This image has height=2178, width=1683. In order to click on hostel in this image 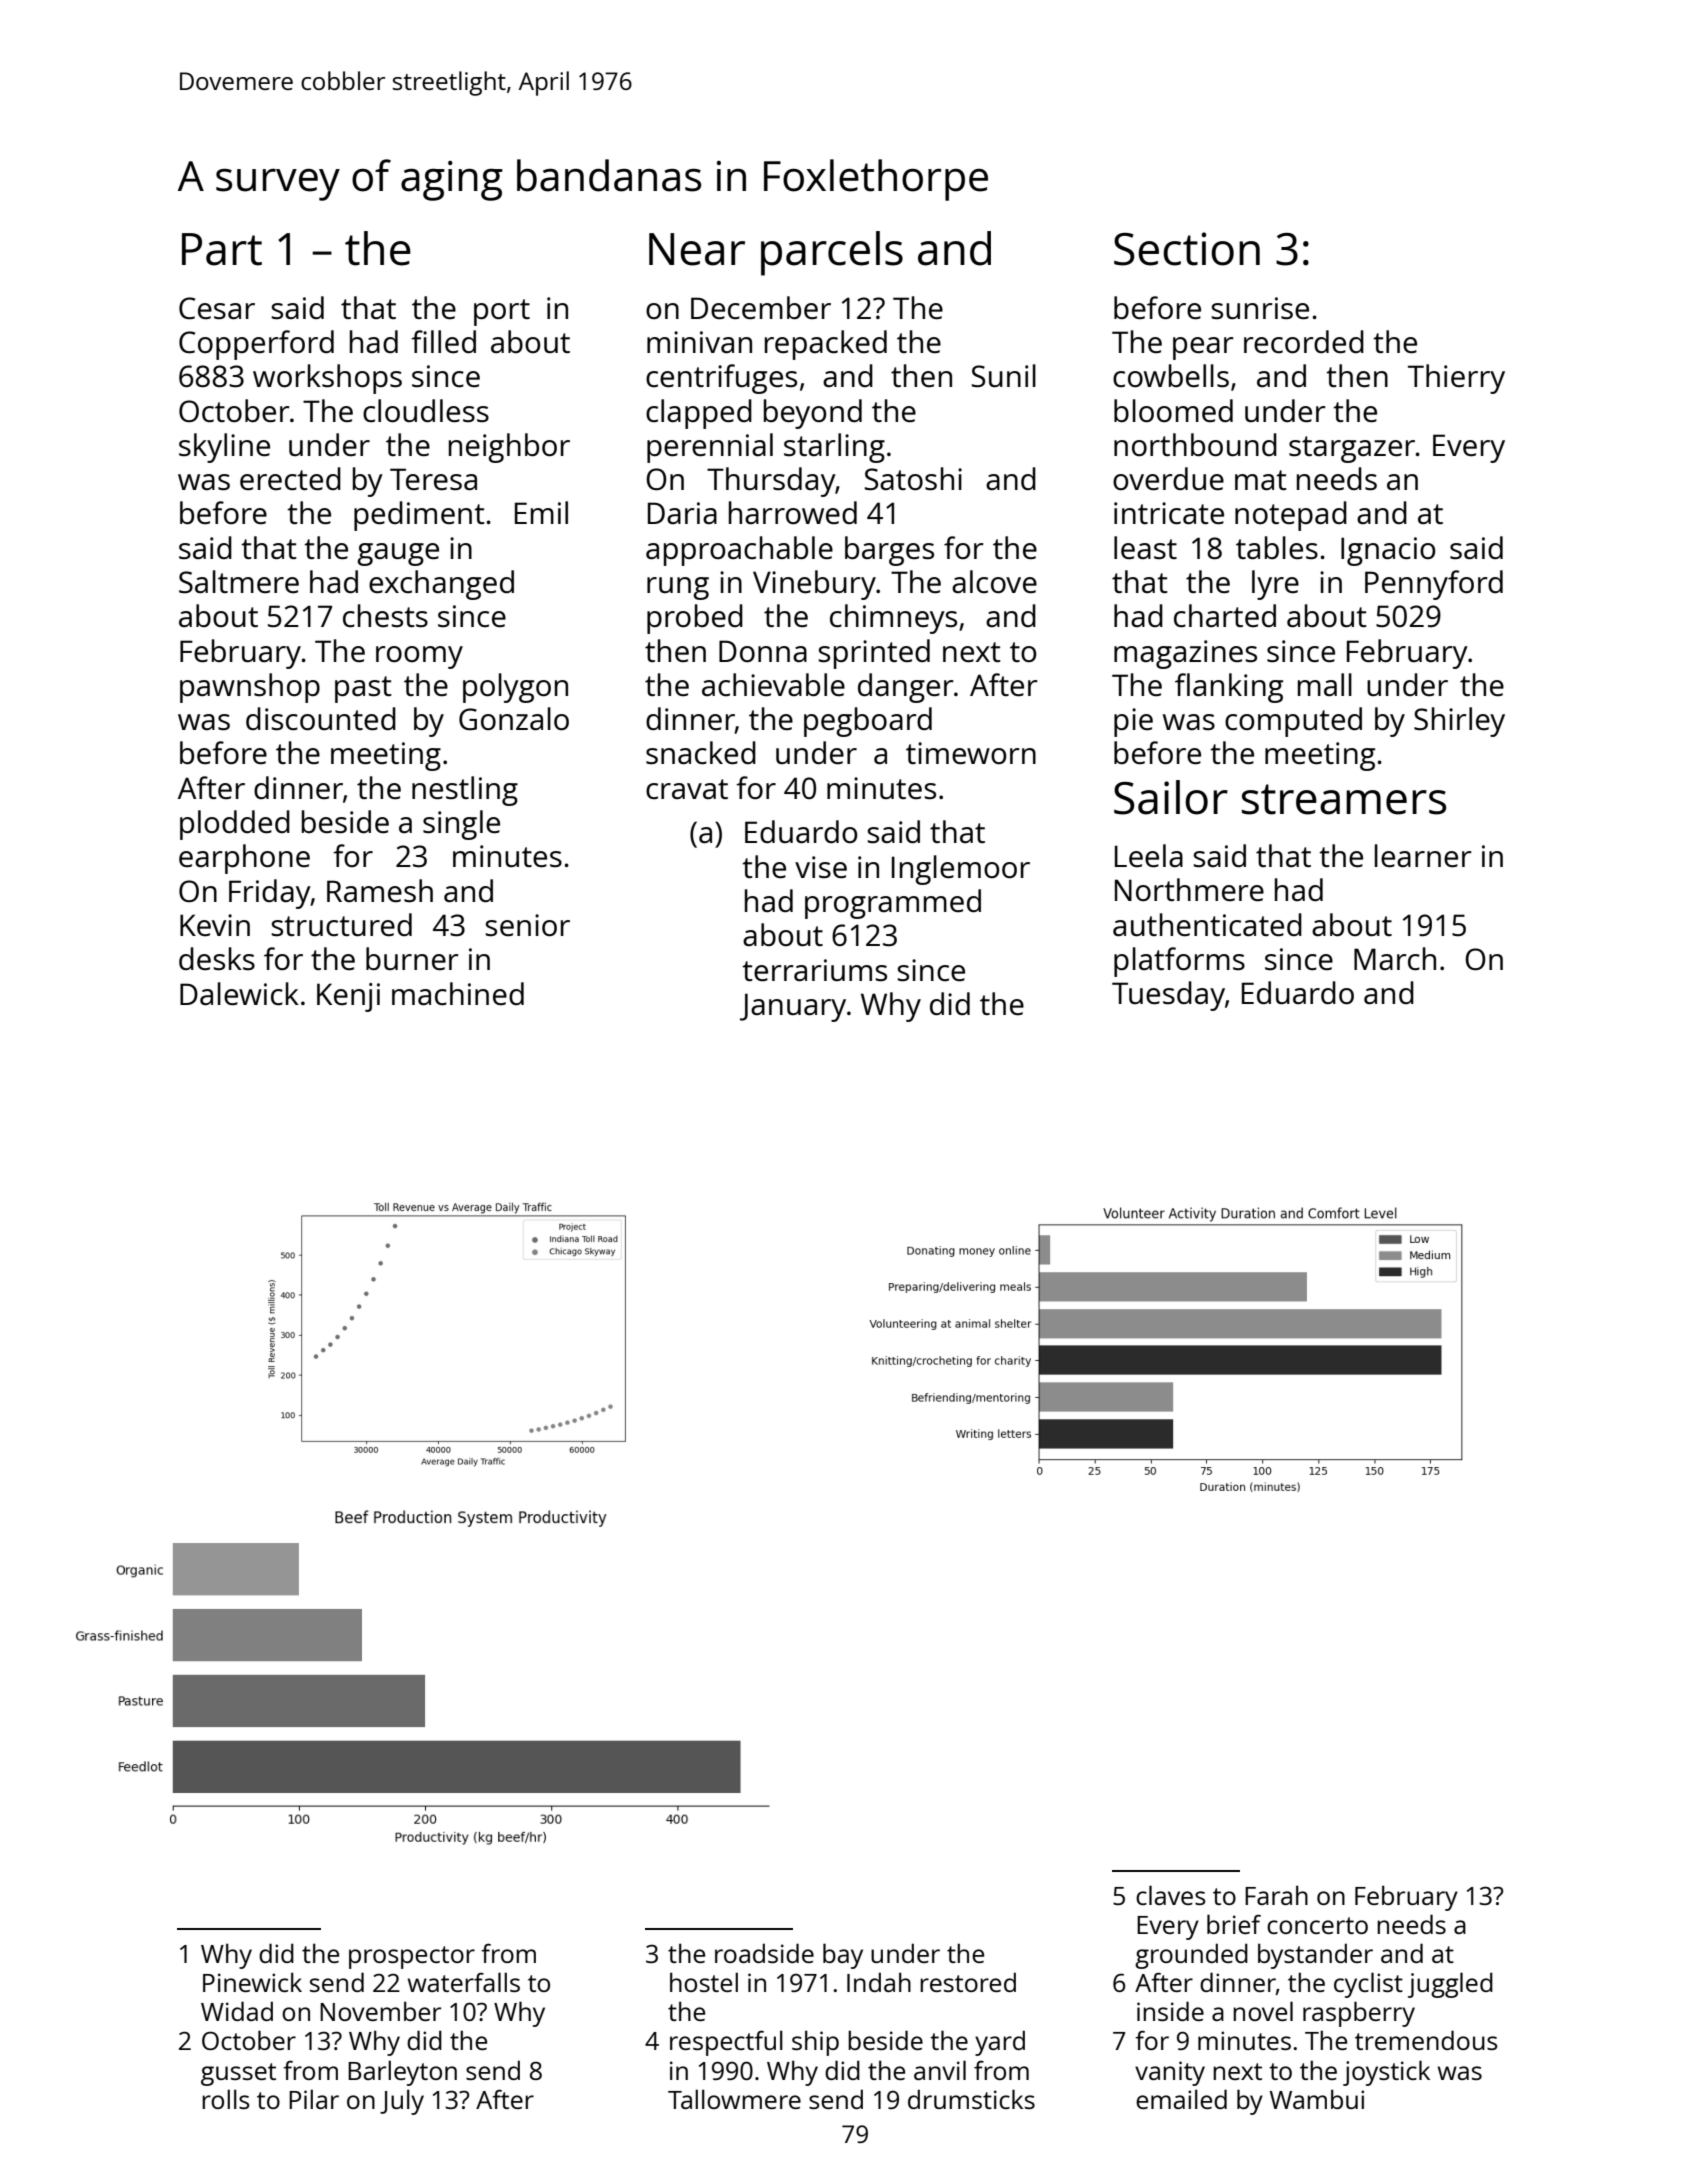, I will do `click(704, 1982)`.
